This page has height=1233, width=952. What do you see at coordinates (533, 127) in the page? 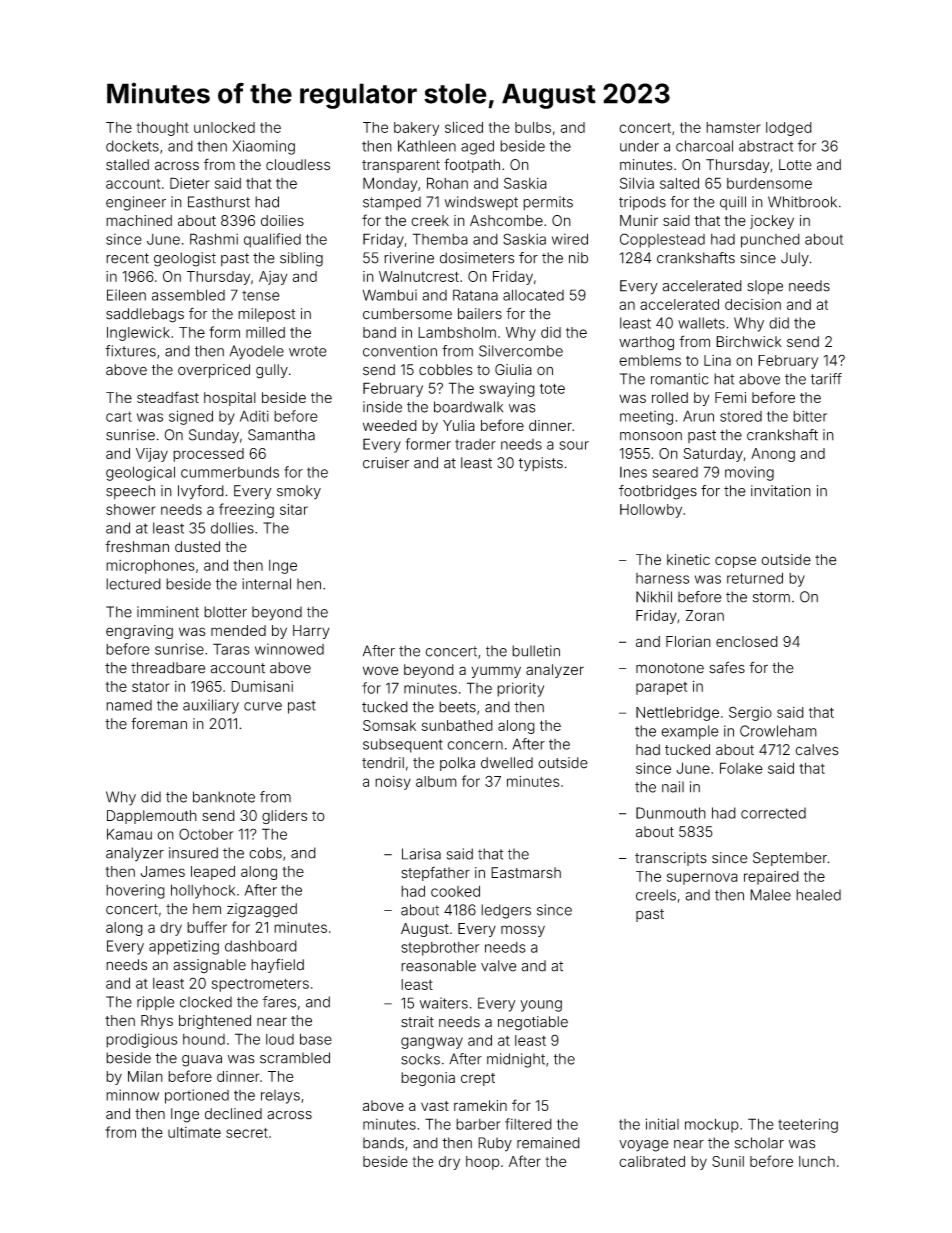
I see `bulbs` at bounding box center [533, 127].
